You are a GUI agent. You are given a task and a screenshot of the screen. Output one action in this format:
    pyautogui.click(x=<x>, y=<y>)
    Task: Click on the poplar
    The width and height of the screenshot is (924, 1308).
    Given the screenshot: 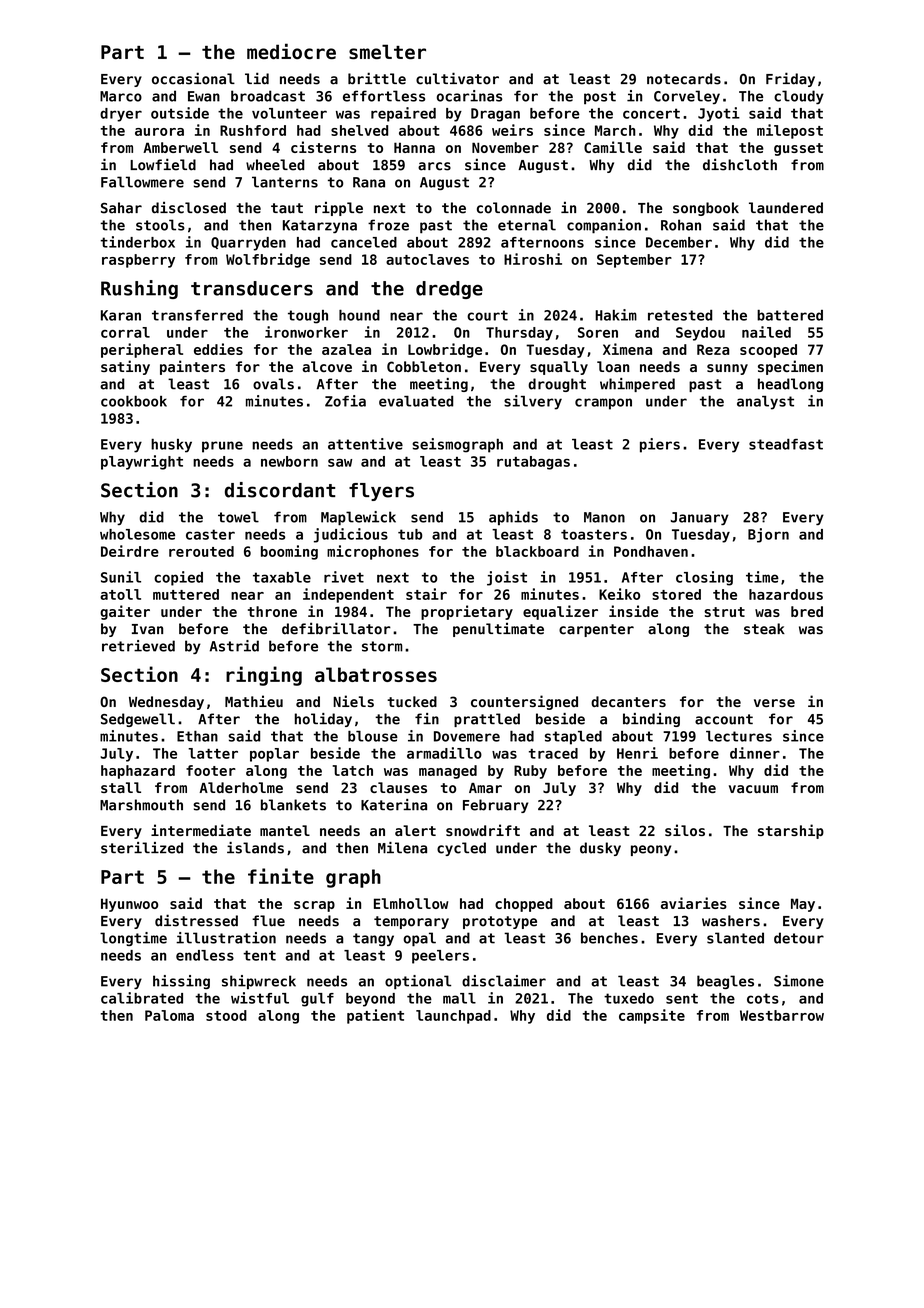 What is the action you would take?
    pyautogui.click(x=274, y=755)
